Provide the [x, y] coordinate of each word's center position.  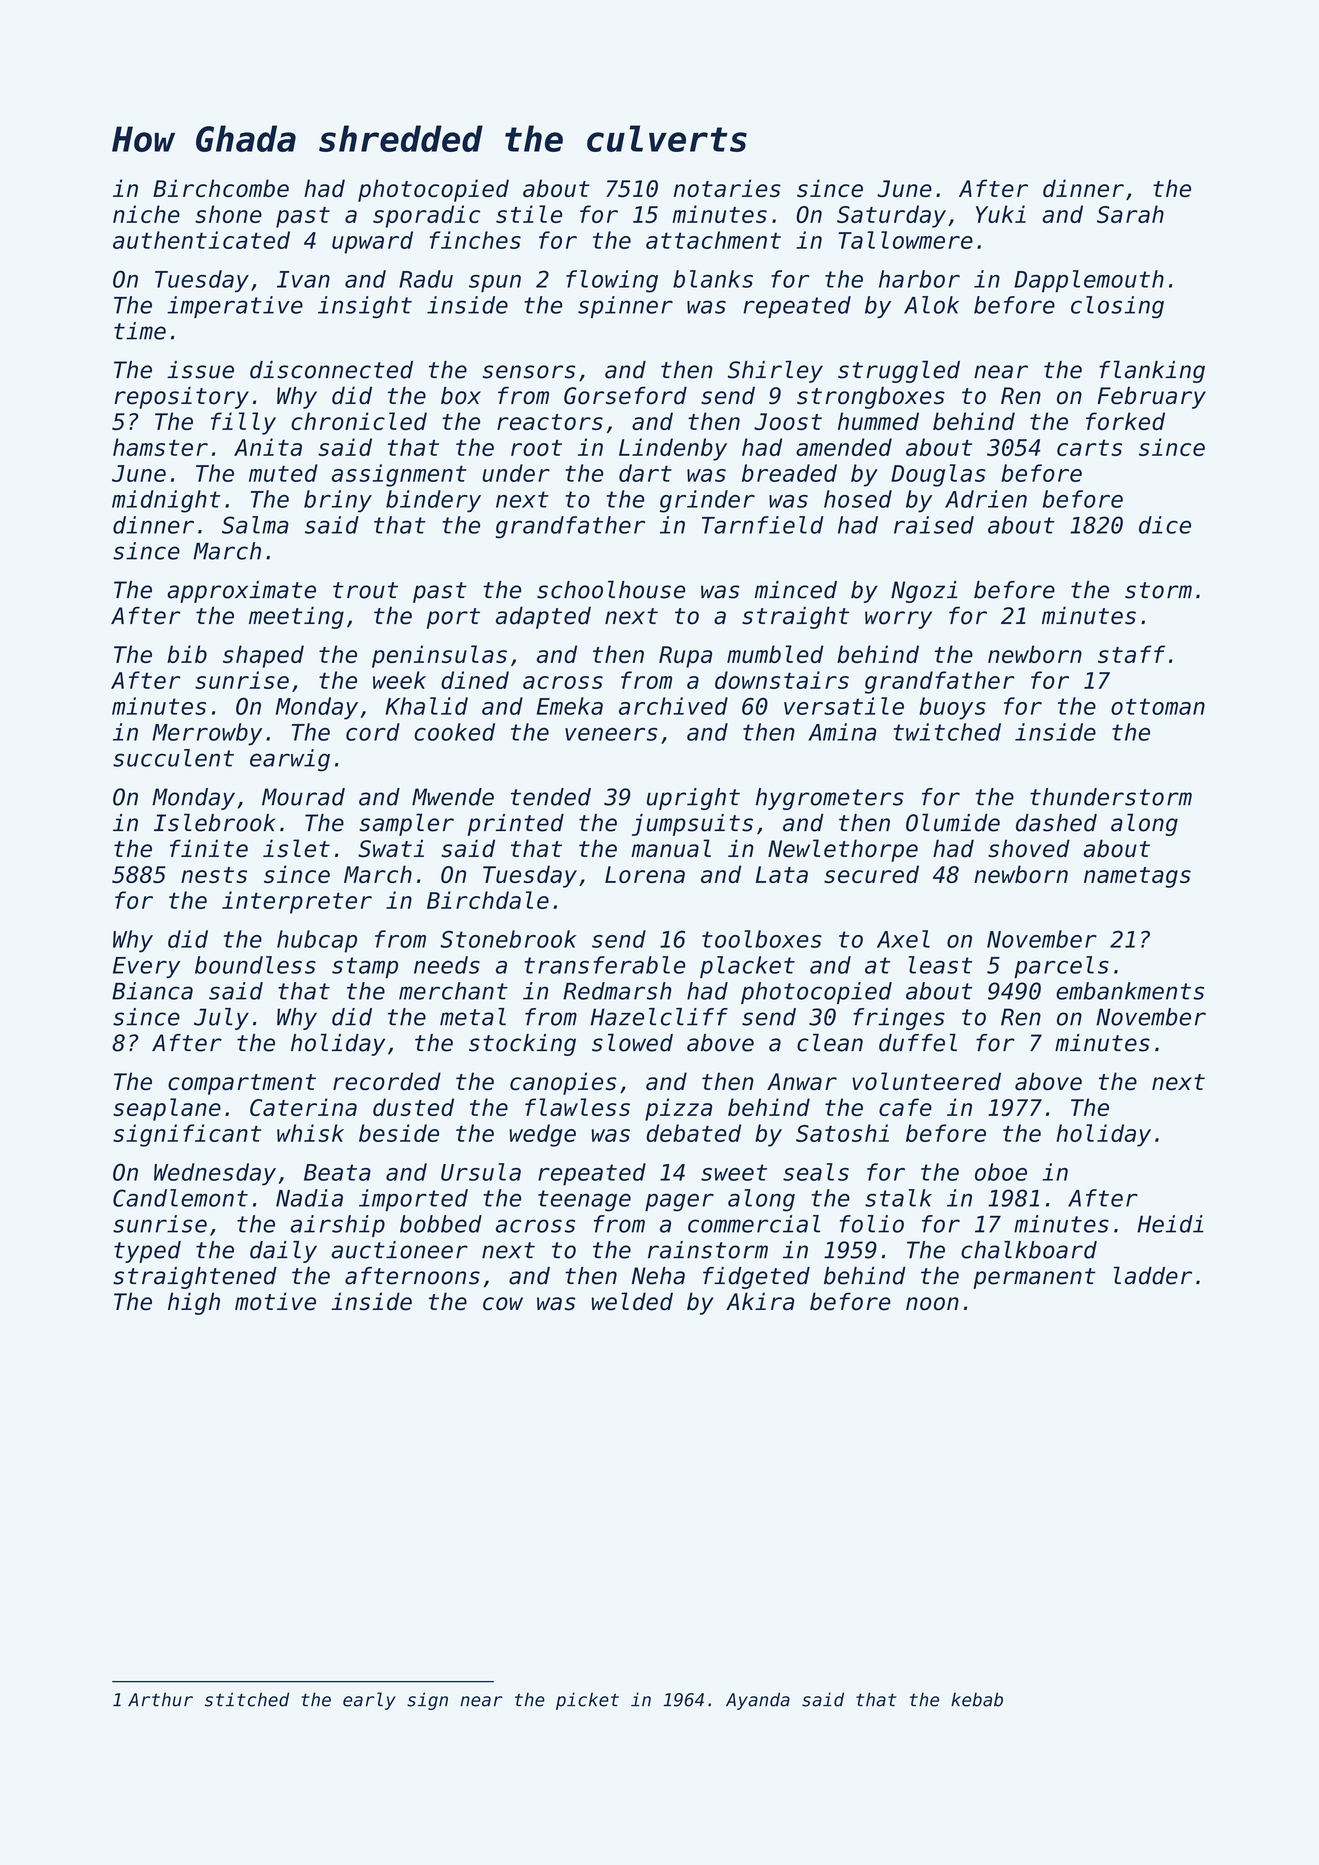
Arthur [160, 1699]
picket [587, 1701]
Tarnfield [762, 525]
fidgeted [756, 1278]
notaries [727, 188]
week [399, 680]
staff [1131, 654]
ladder [1153, 1275]
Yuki [1001, 214]
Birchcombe [221, 188]
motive [275, 1301]
